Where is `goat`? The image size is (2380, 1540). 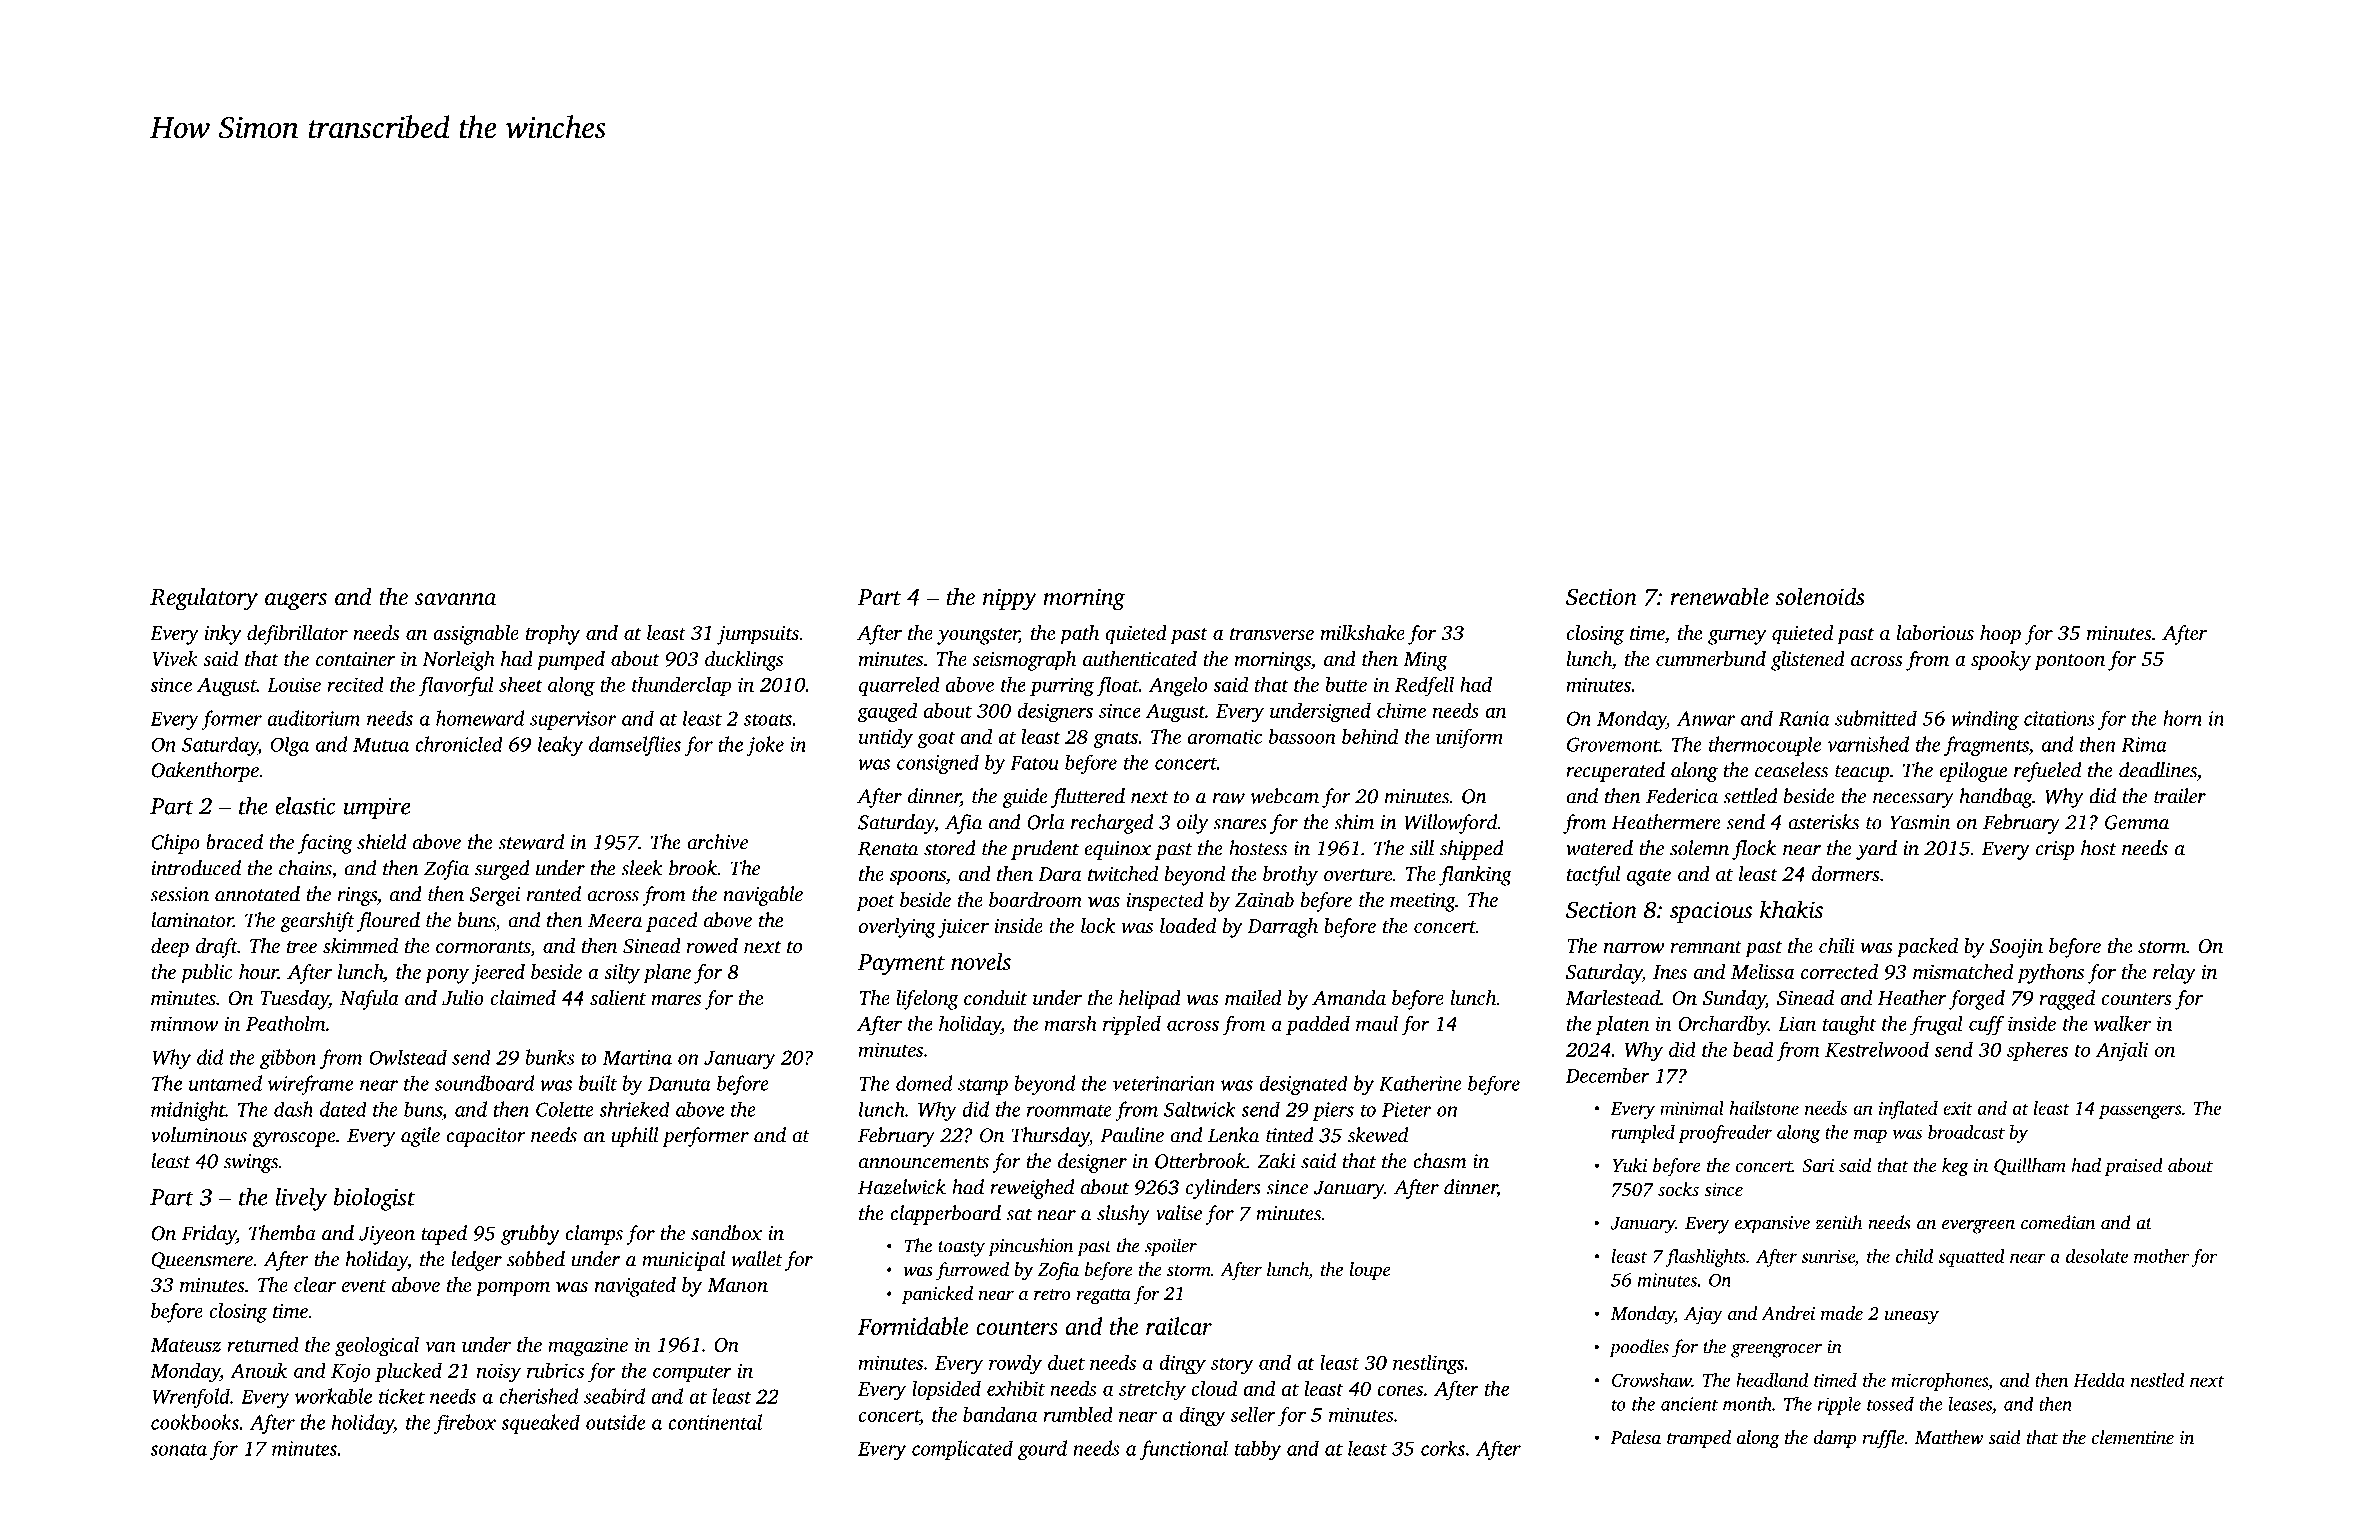
goat is located at coordinates (936, 740).
